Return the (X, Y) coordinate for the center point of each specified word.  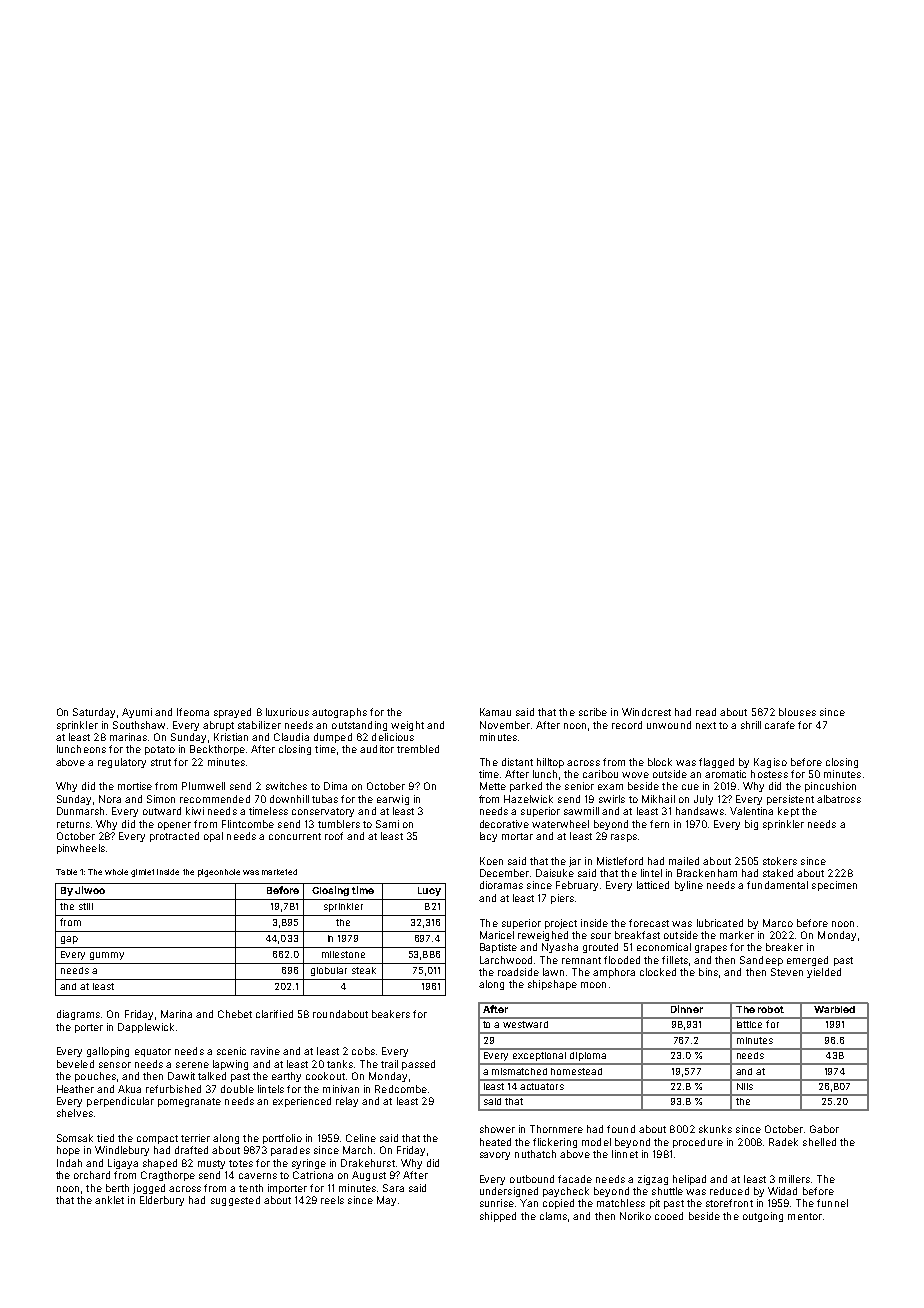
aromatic (725, 774)
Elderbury (162, 1201)
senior (579, 786)
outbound (532, 1179)
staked (778, 873)
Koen (491, 861)
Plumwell (203, 786)
